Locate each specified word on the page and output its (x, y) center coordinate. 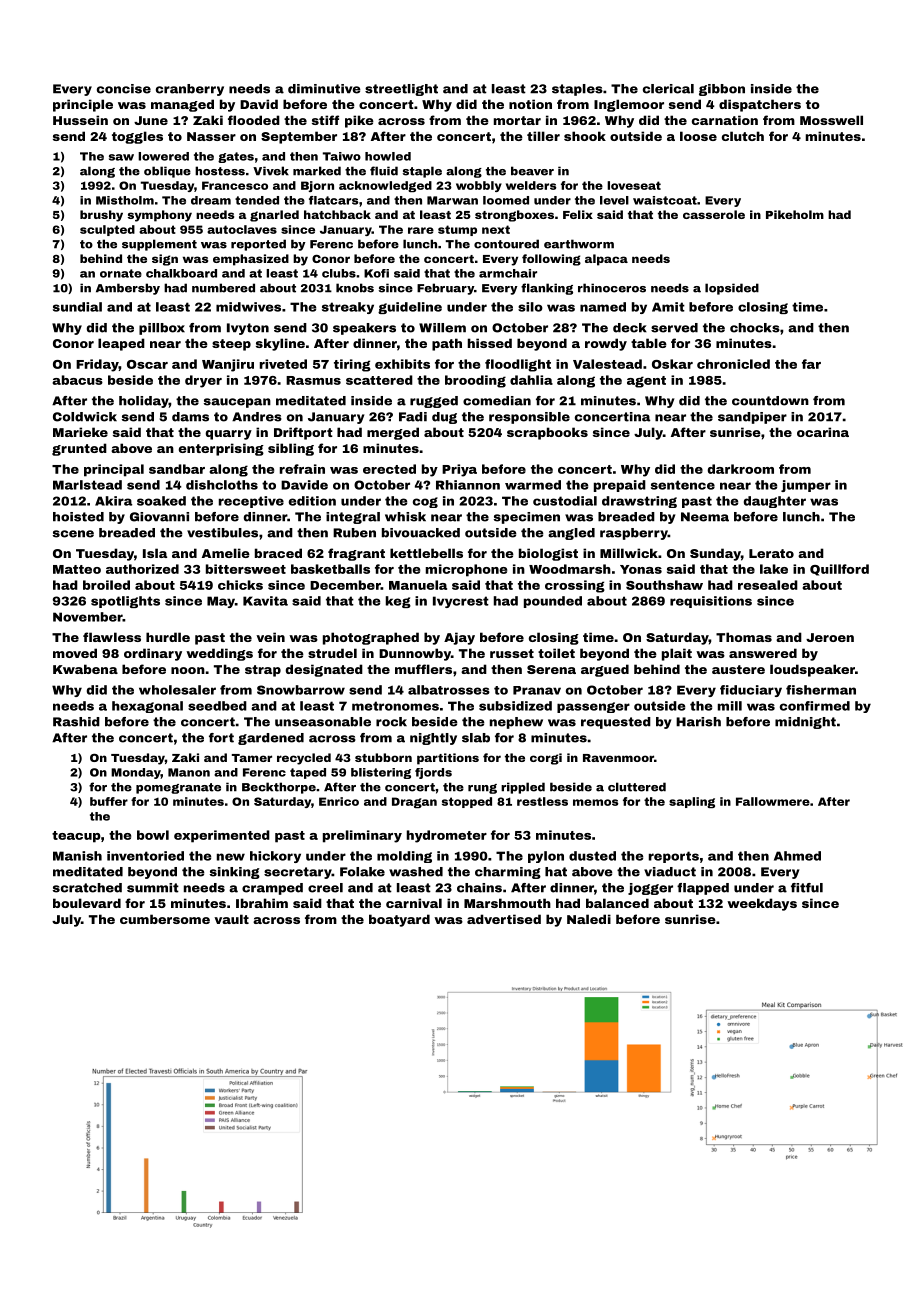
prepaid (620, 486)
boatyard (399, 920)
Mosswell (831, 120)
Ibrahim (262, 903)
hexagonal (147, 707)
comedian (497, 401)
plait (677, 654)
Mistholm (125, 200)
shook (585, 136)
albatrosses (449, 690)
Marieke (80, 432)
